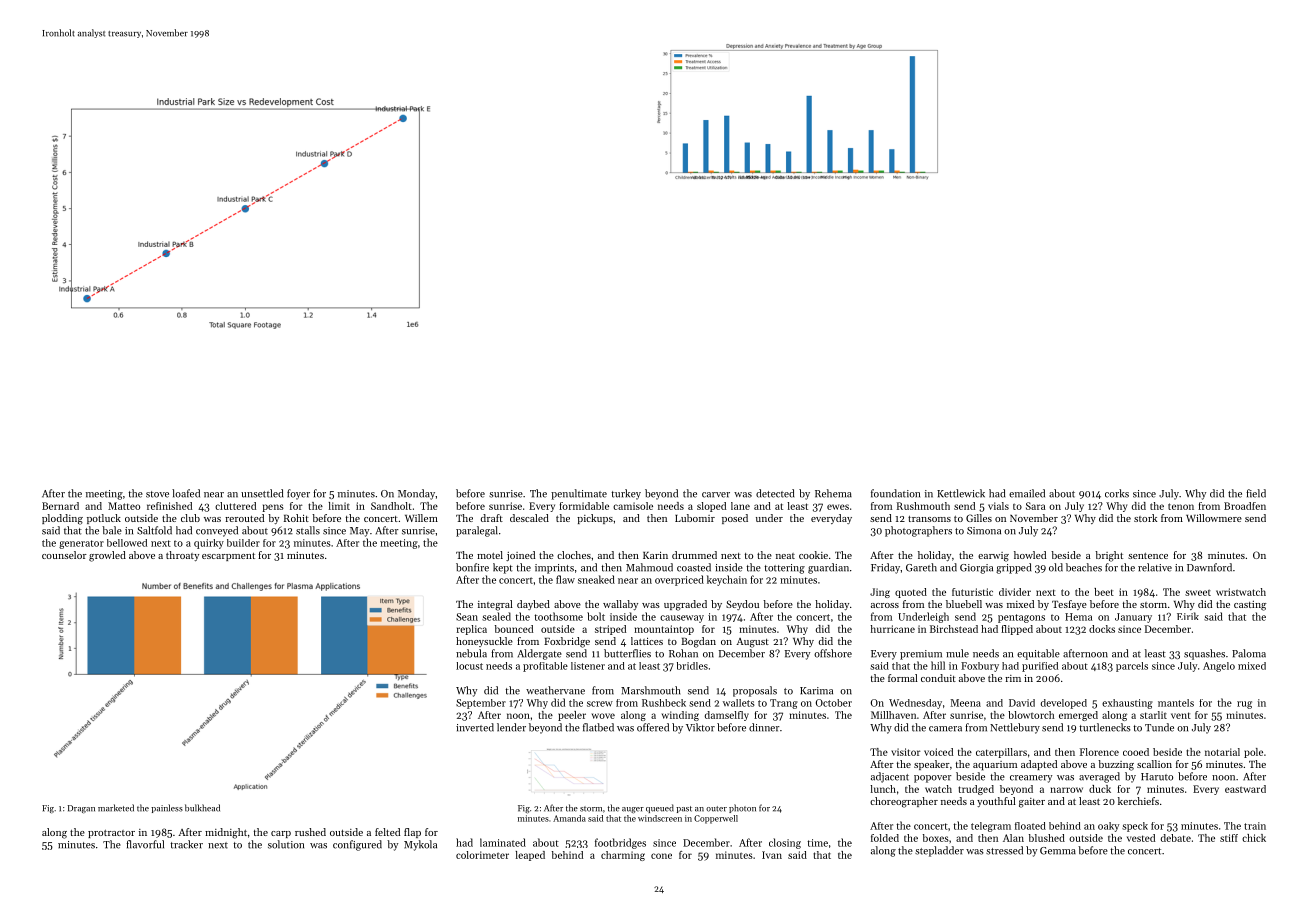 The width and height of the page is (1308, 924). I want to click on leaped, so click(530, 856).
